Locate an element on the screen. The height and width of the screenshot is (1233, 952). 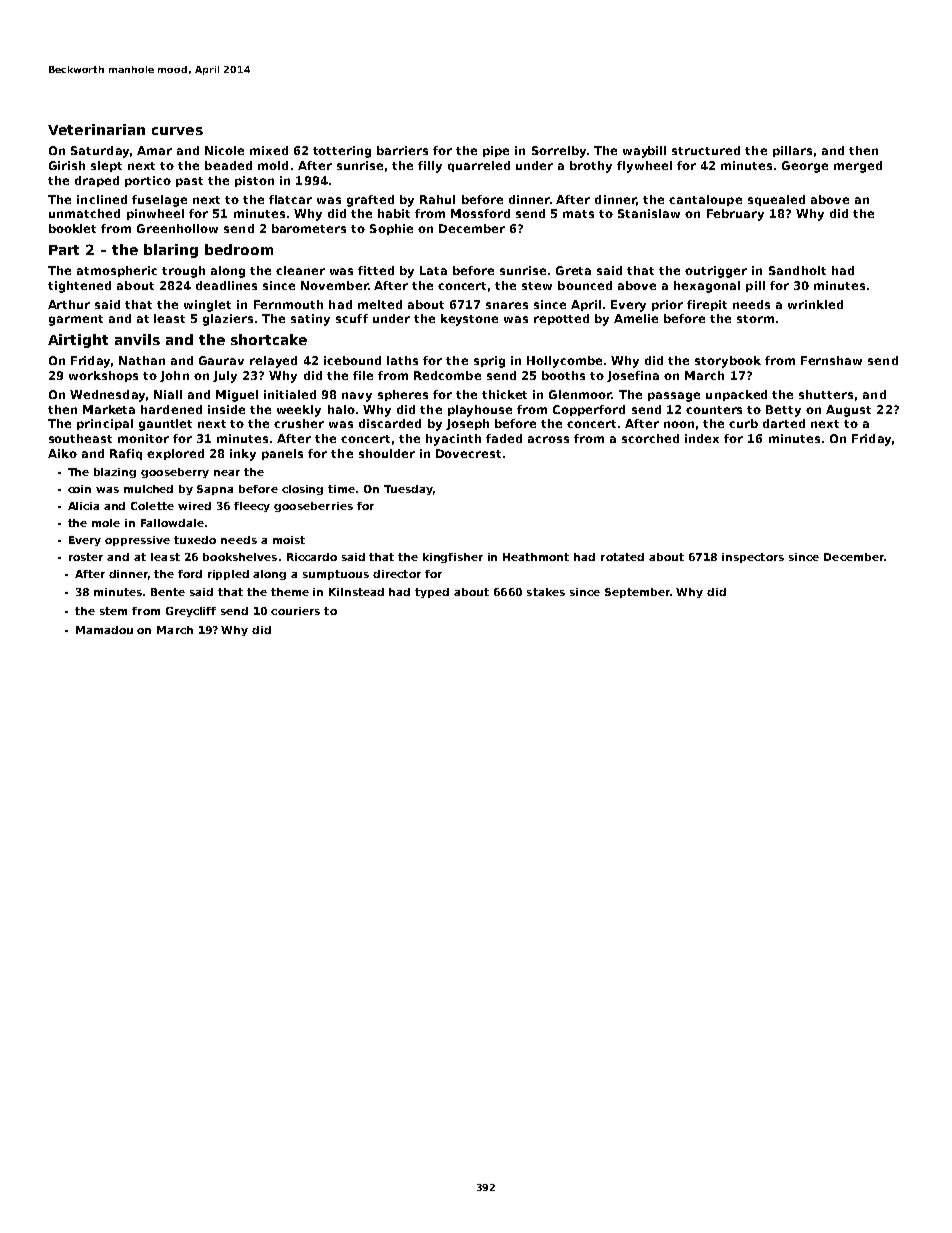
Fernshaw is located at coordinates (831, 360).
